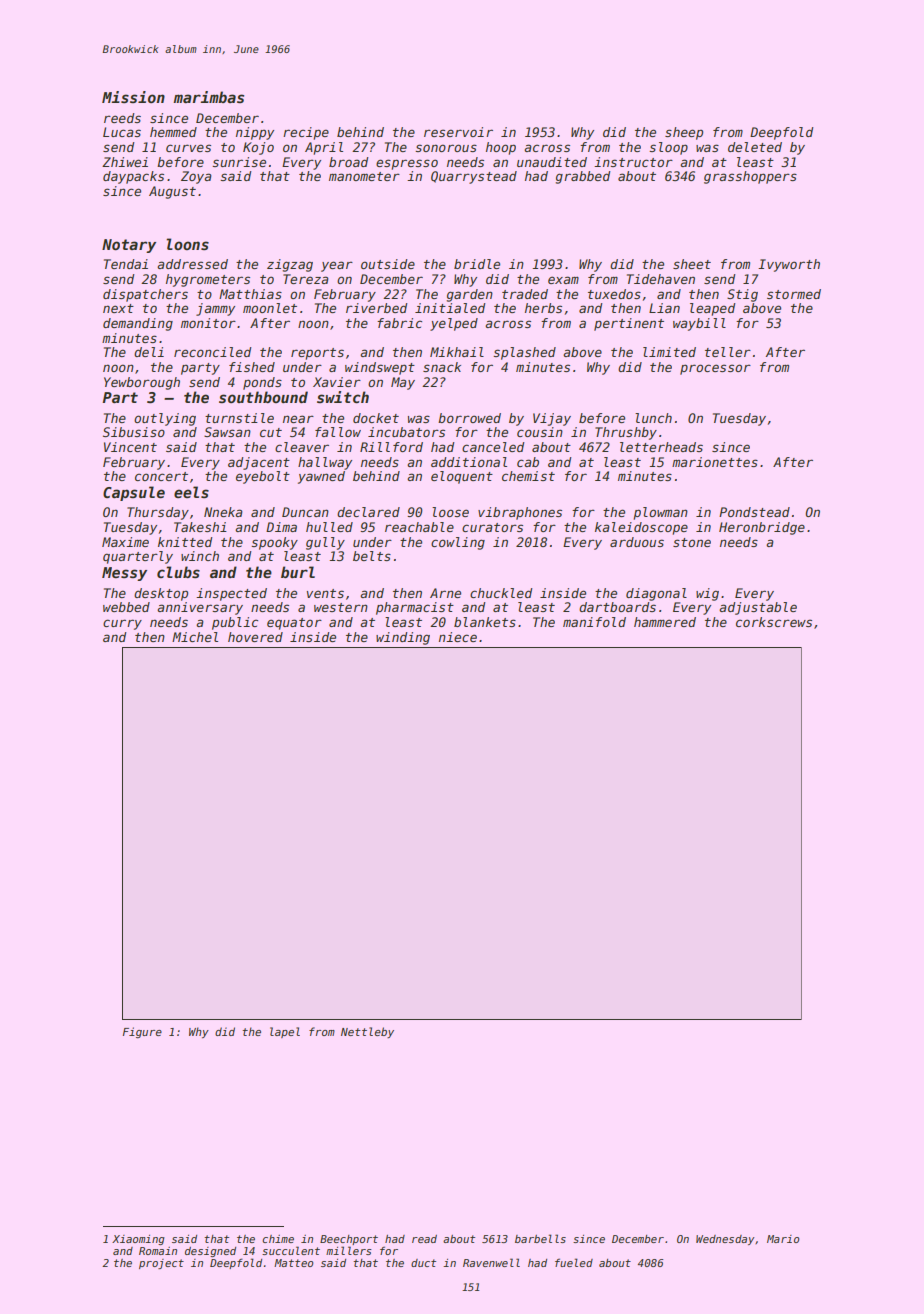  I want to click on lapel, so click(285, 1032).
